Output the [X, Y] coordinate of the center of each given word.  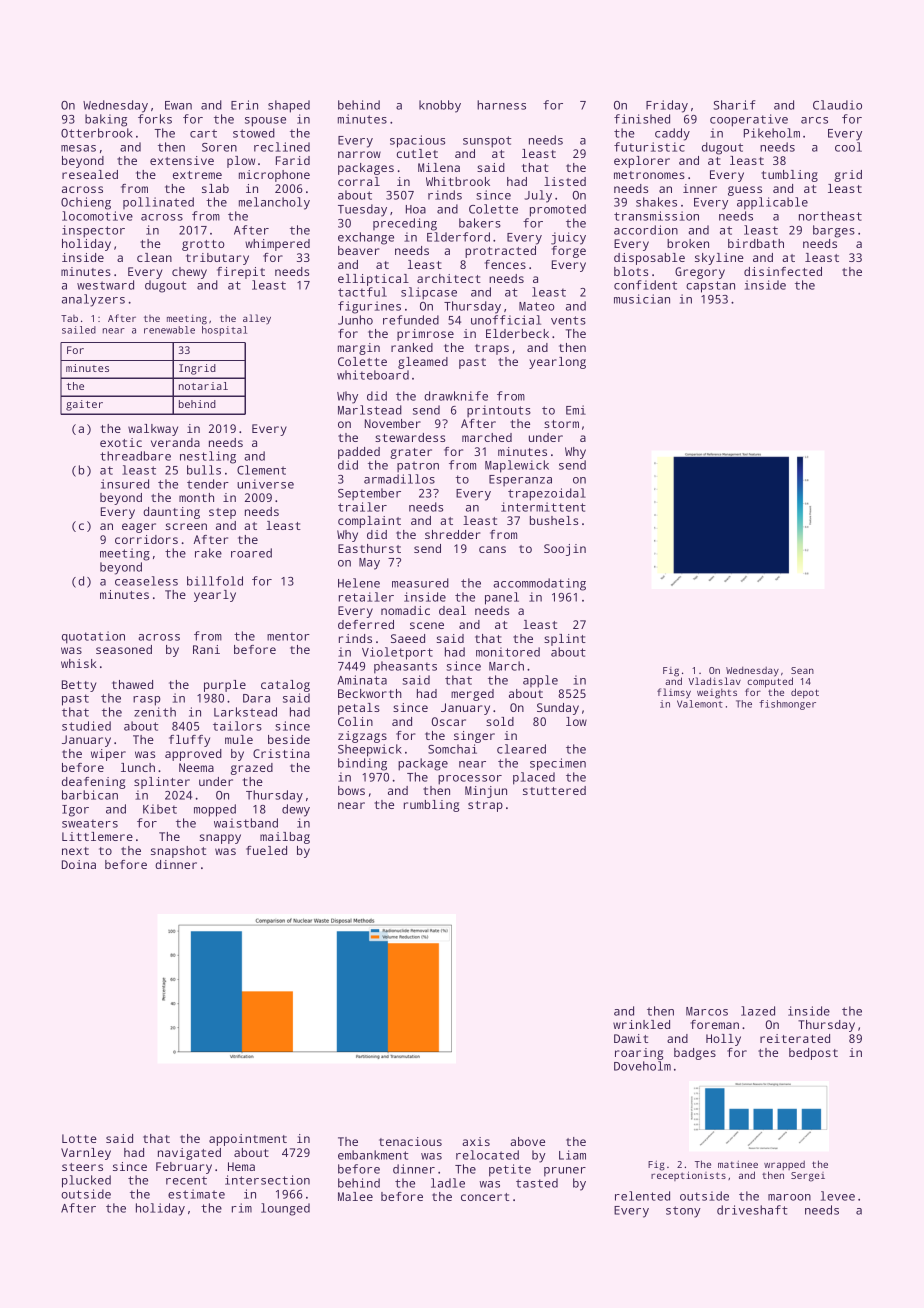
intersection [267, 1180]
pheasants [405, 667]
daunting [171, 513]
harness [501, 105]
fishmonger [787, 705]
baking [106, 120]
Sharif [735, 105]
